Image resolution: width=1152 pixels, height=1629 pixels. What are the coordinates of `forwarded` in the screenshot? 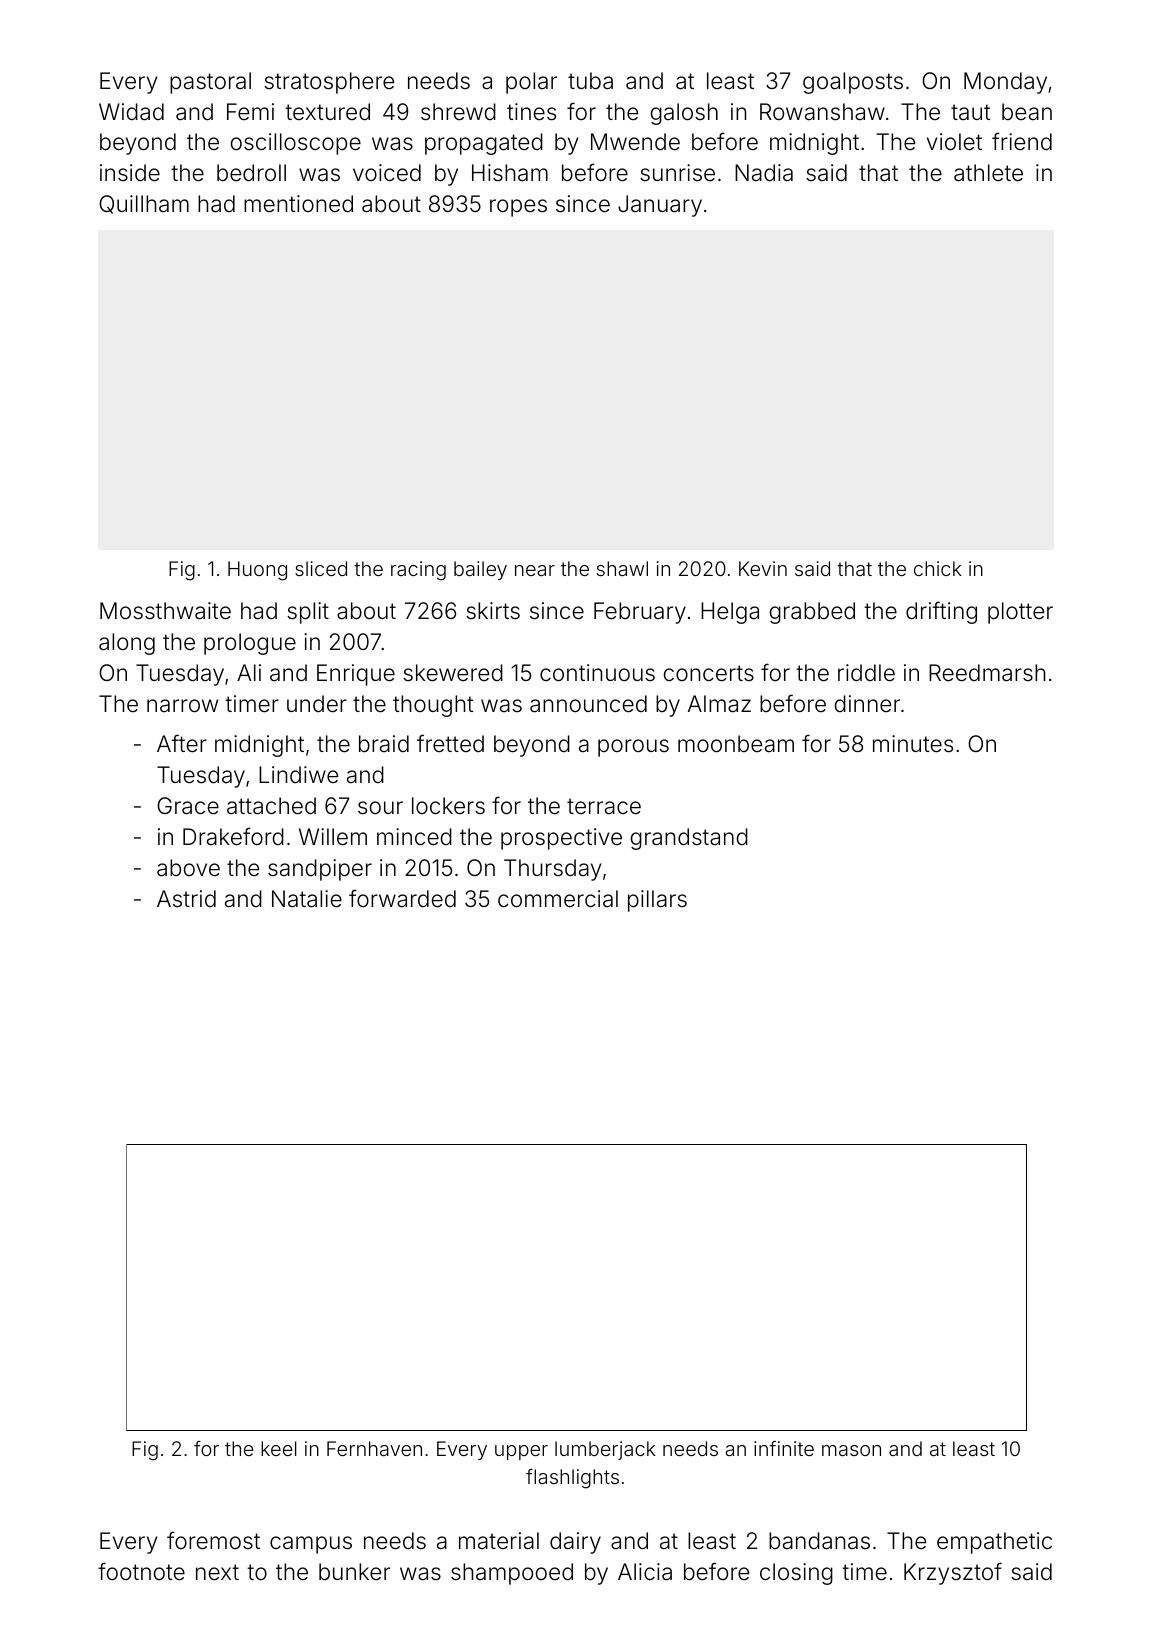 It's located at (402, 898).
